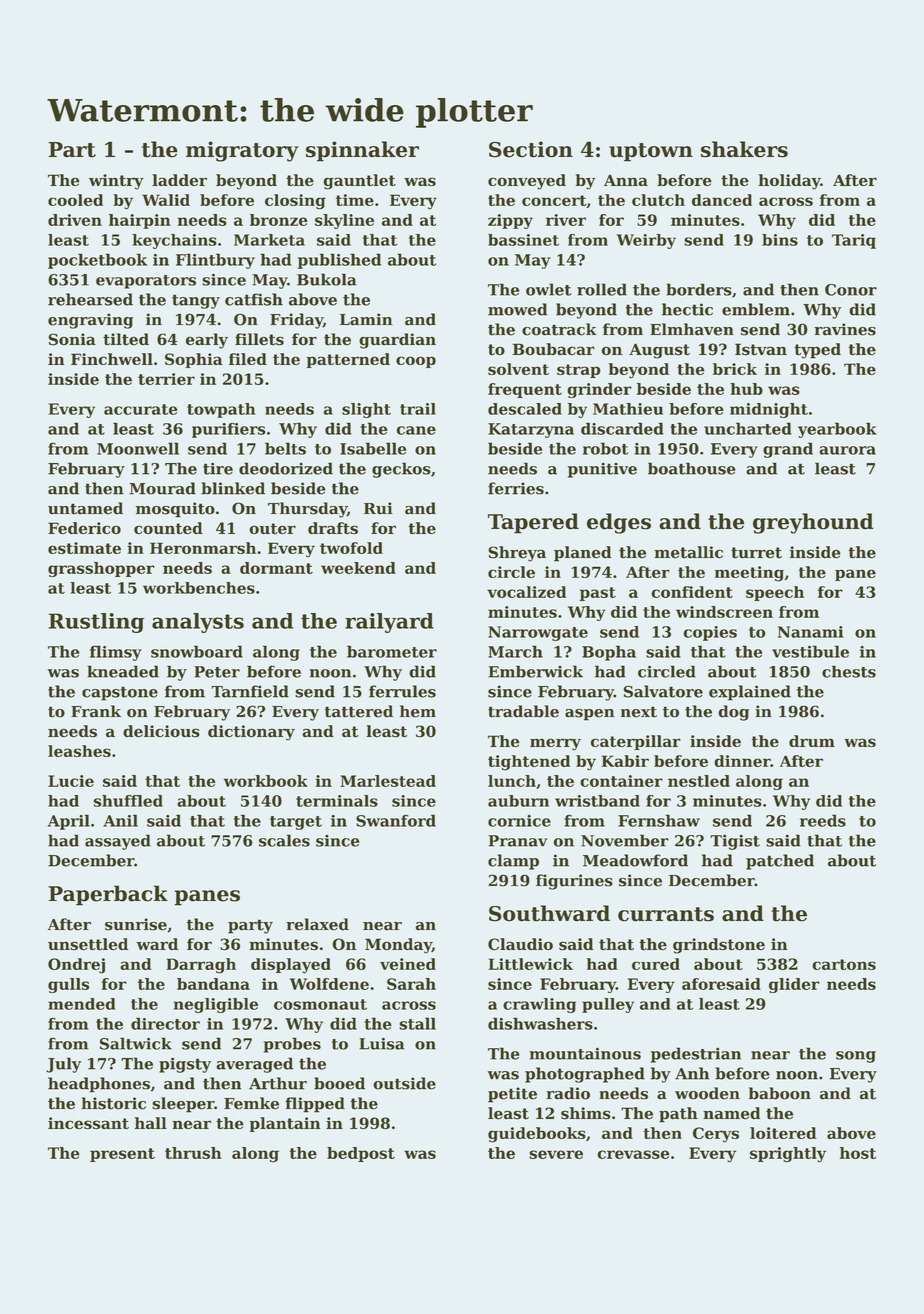 The width and height of the image is (924, 1314). Describe the element at coordinates (146, 282) in the image. I see `evaporators` at that location.
